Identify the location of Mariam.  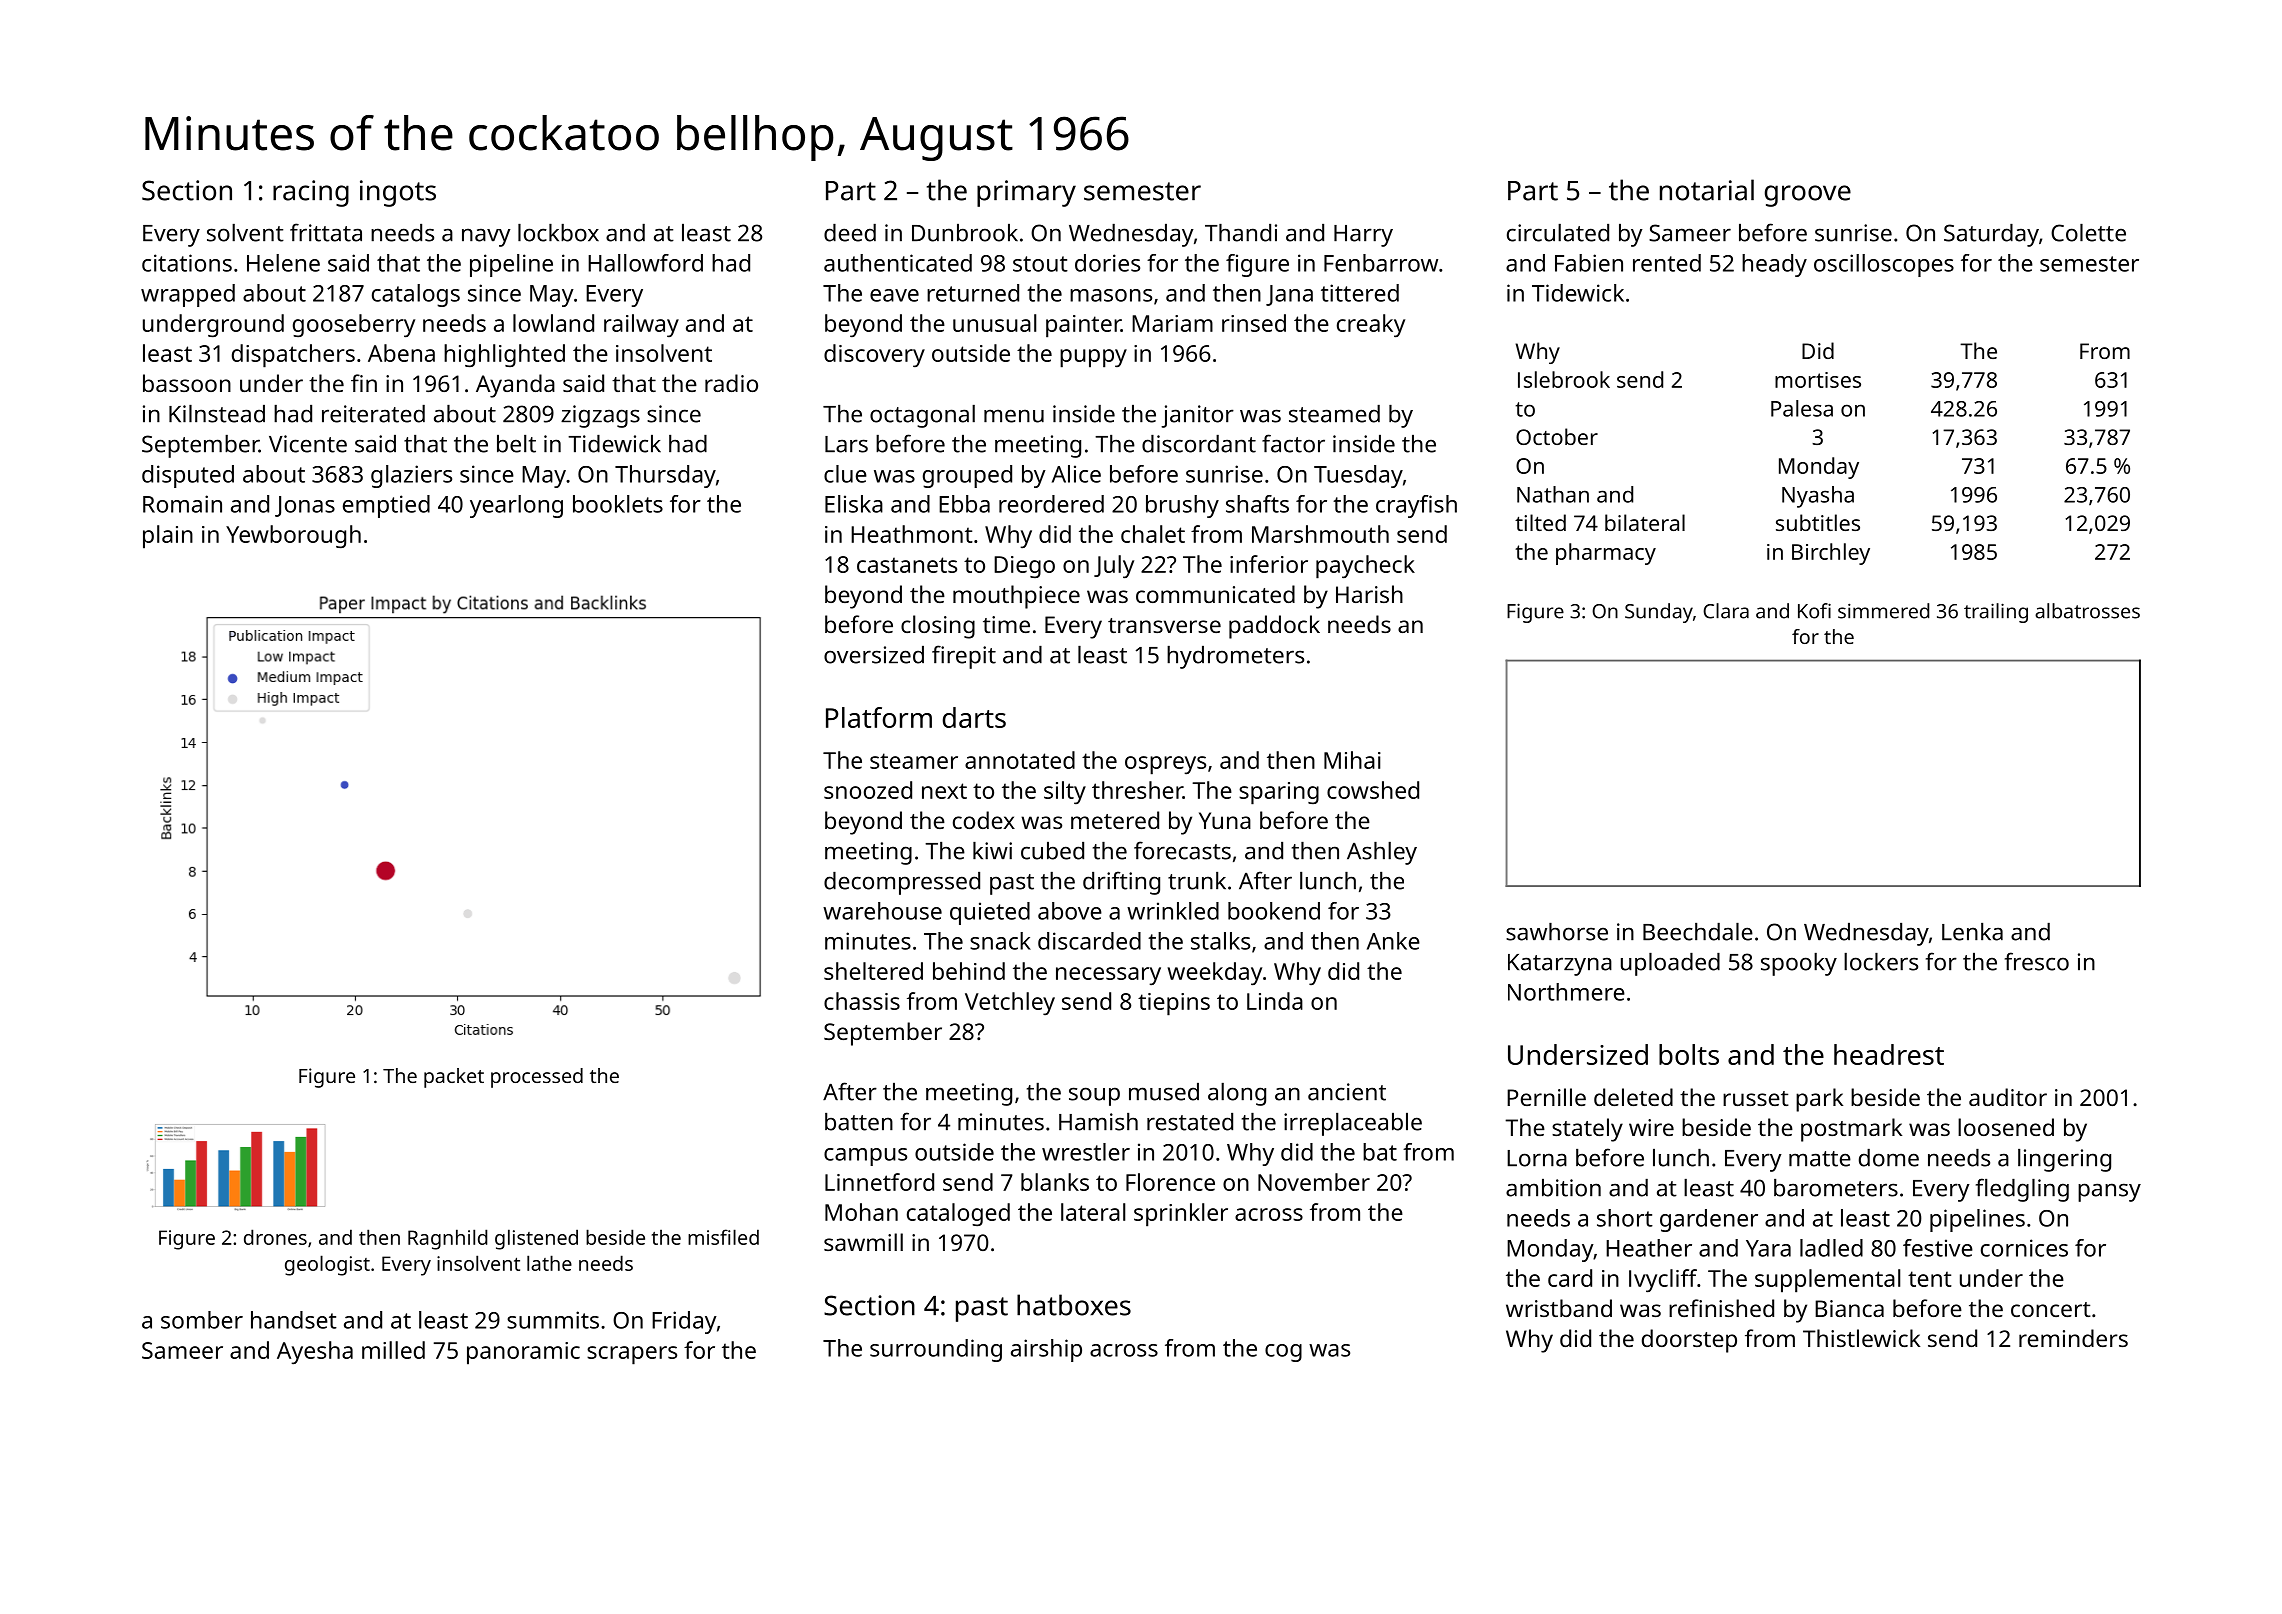
(1172, 323).
